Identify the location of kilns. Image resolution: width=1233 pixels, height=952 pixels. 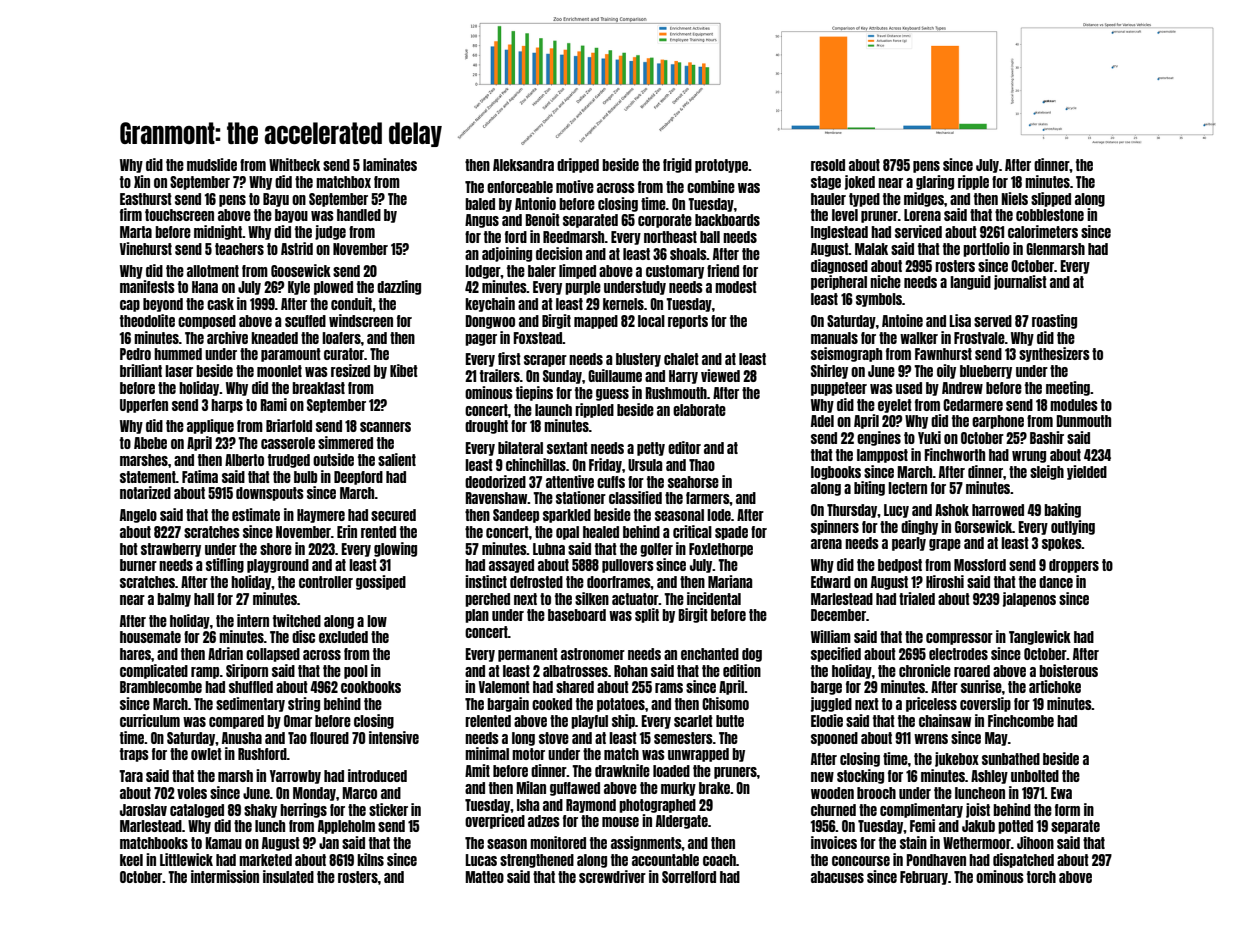
(370, 859).
